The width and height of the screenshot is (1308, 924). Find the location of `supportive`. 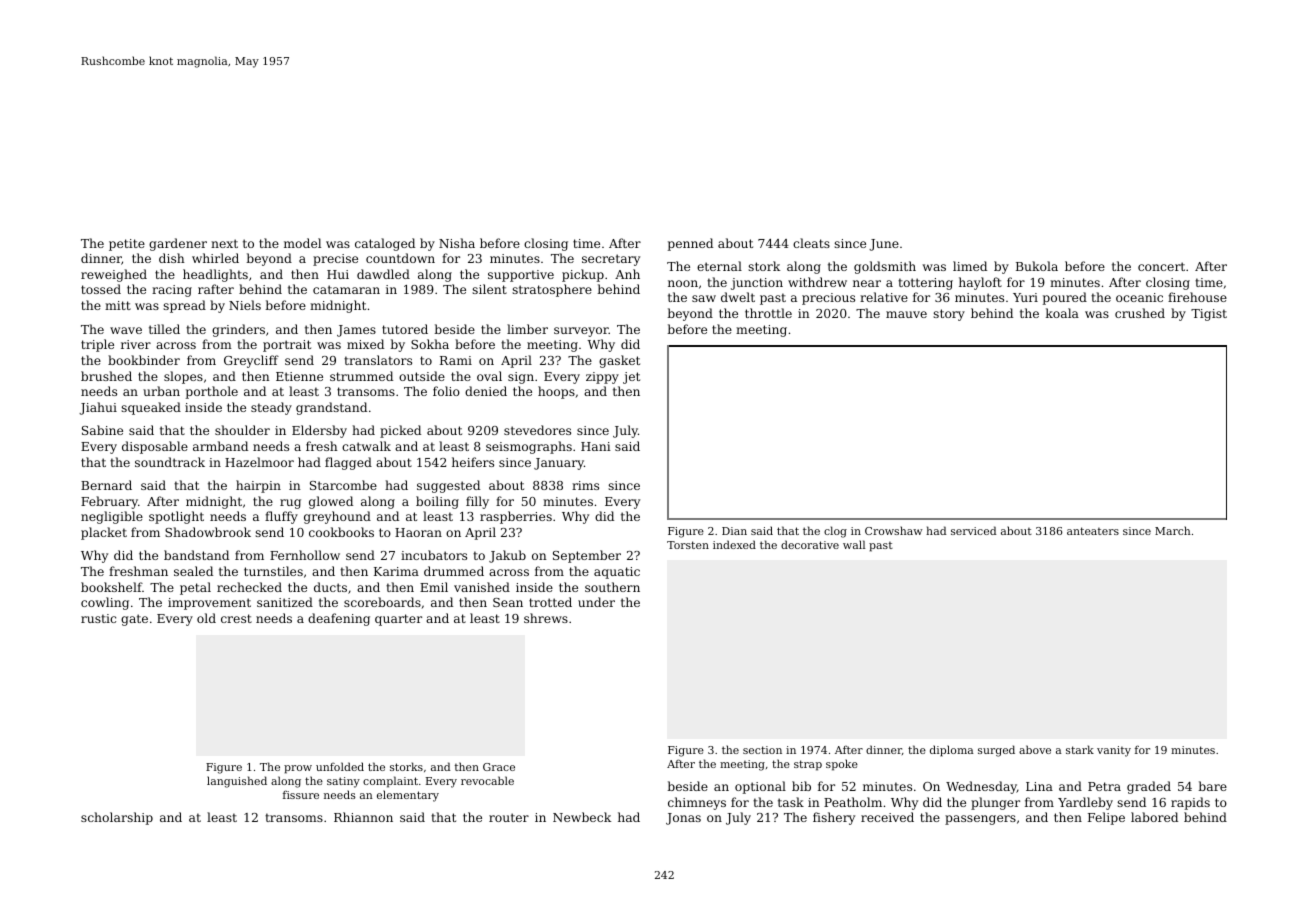

supportive is located at coordinates (521, 276).
